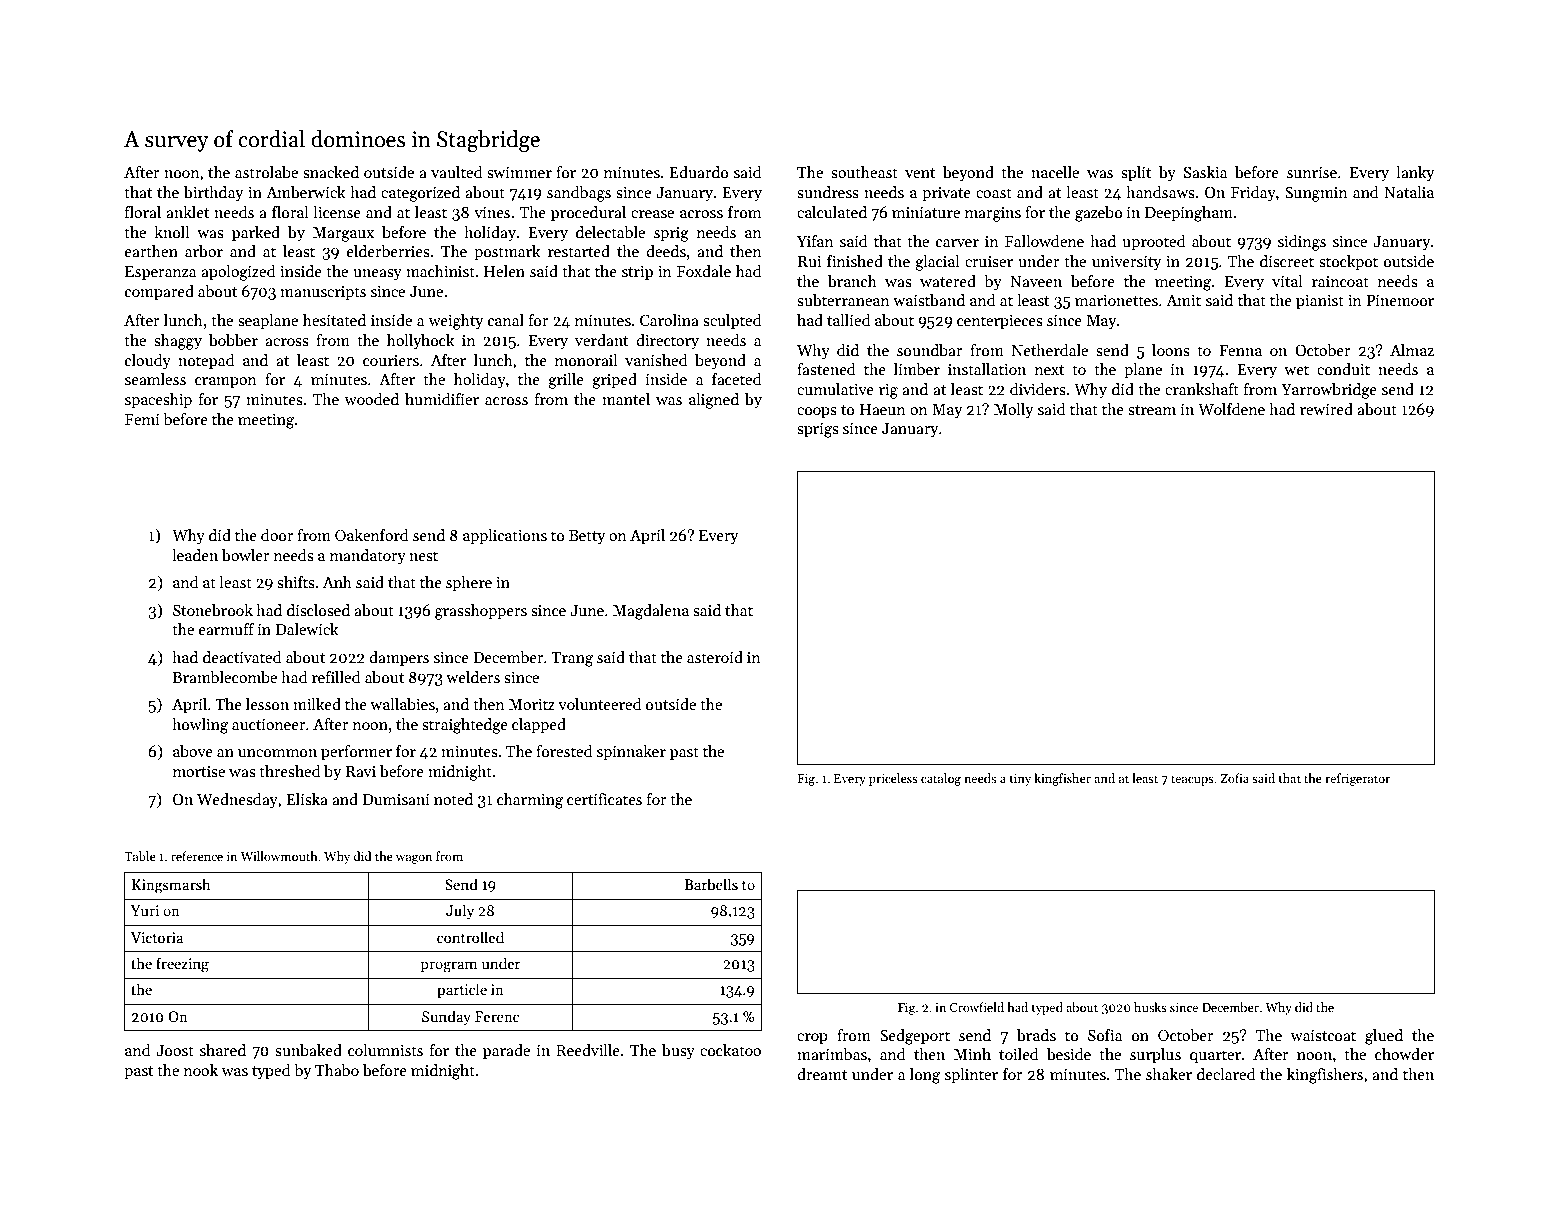 The height and width of the document is (1205, 1559). I want to click on rewired, so click(1326, 409).
